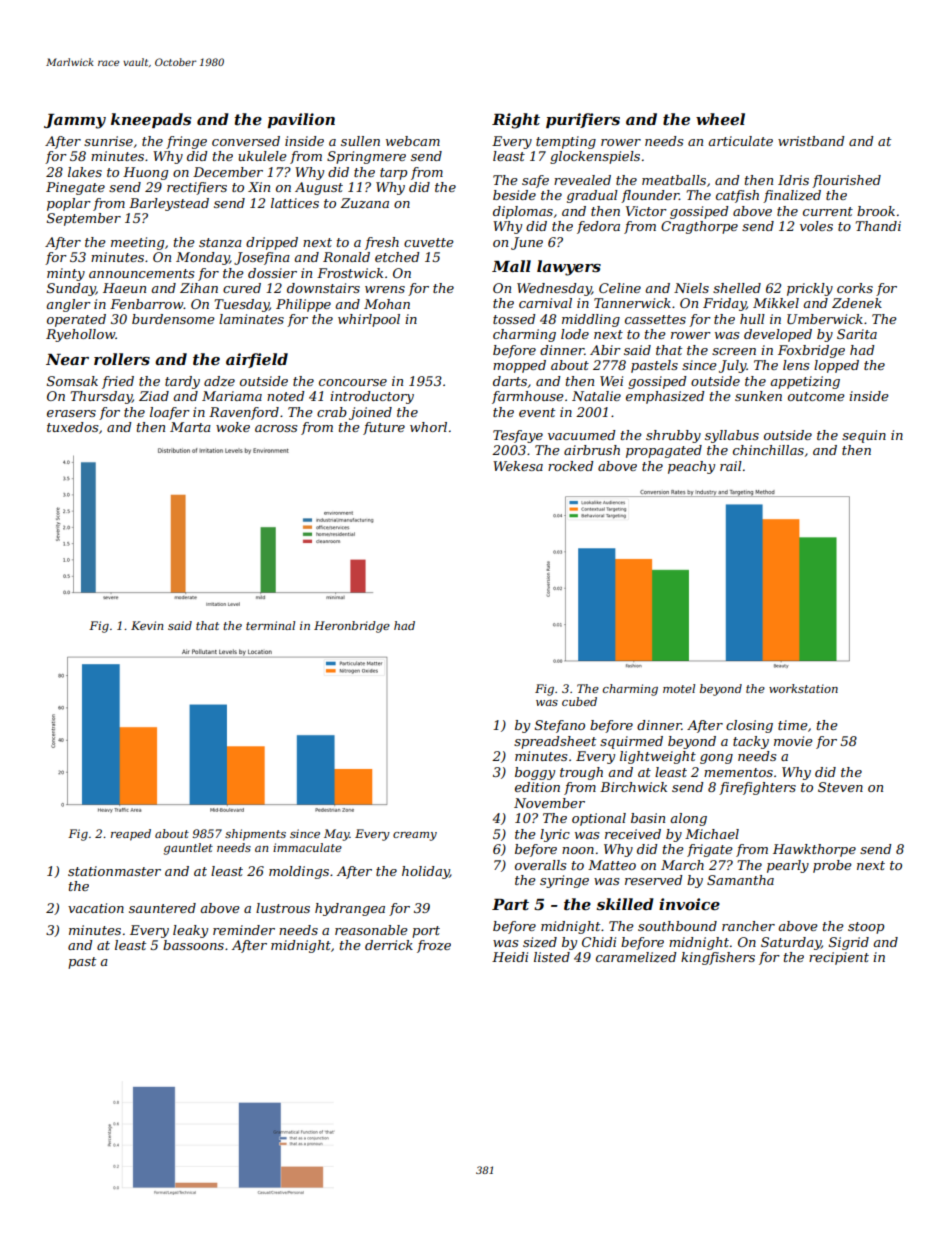 This screenshot has height=1233, width=952. Describe the element at coordinates (734, 351) in the screenshot. I see `screen` at that location.
